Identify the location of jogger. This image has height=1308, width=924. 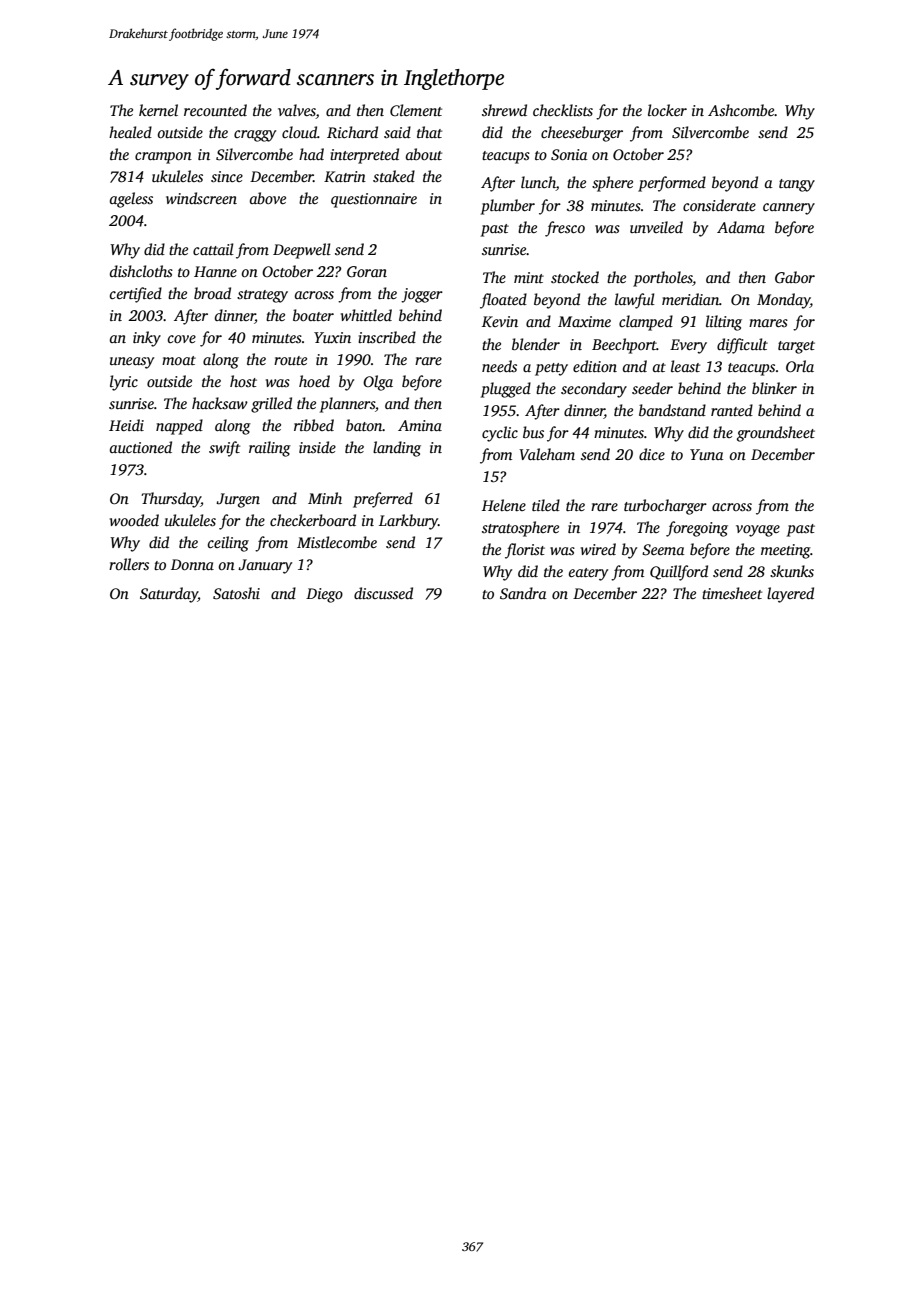
(422, 295).
